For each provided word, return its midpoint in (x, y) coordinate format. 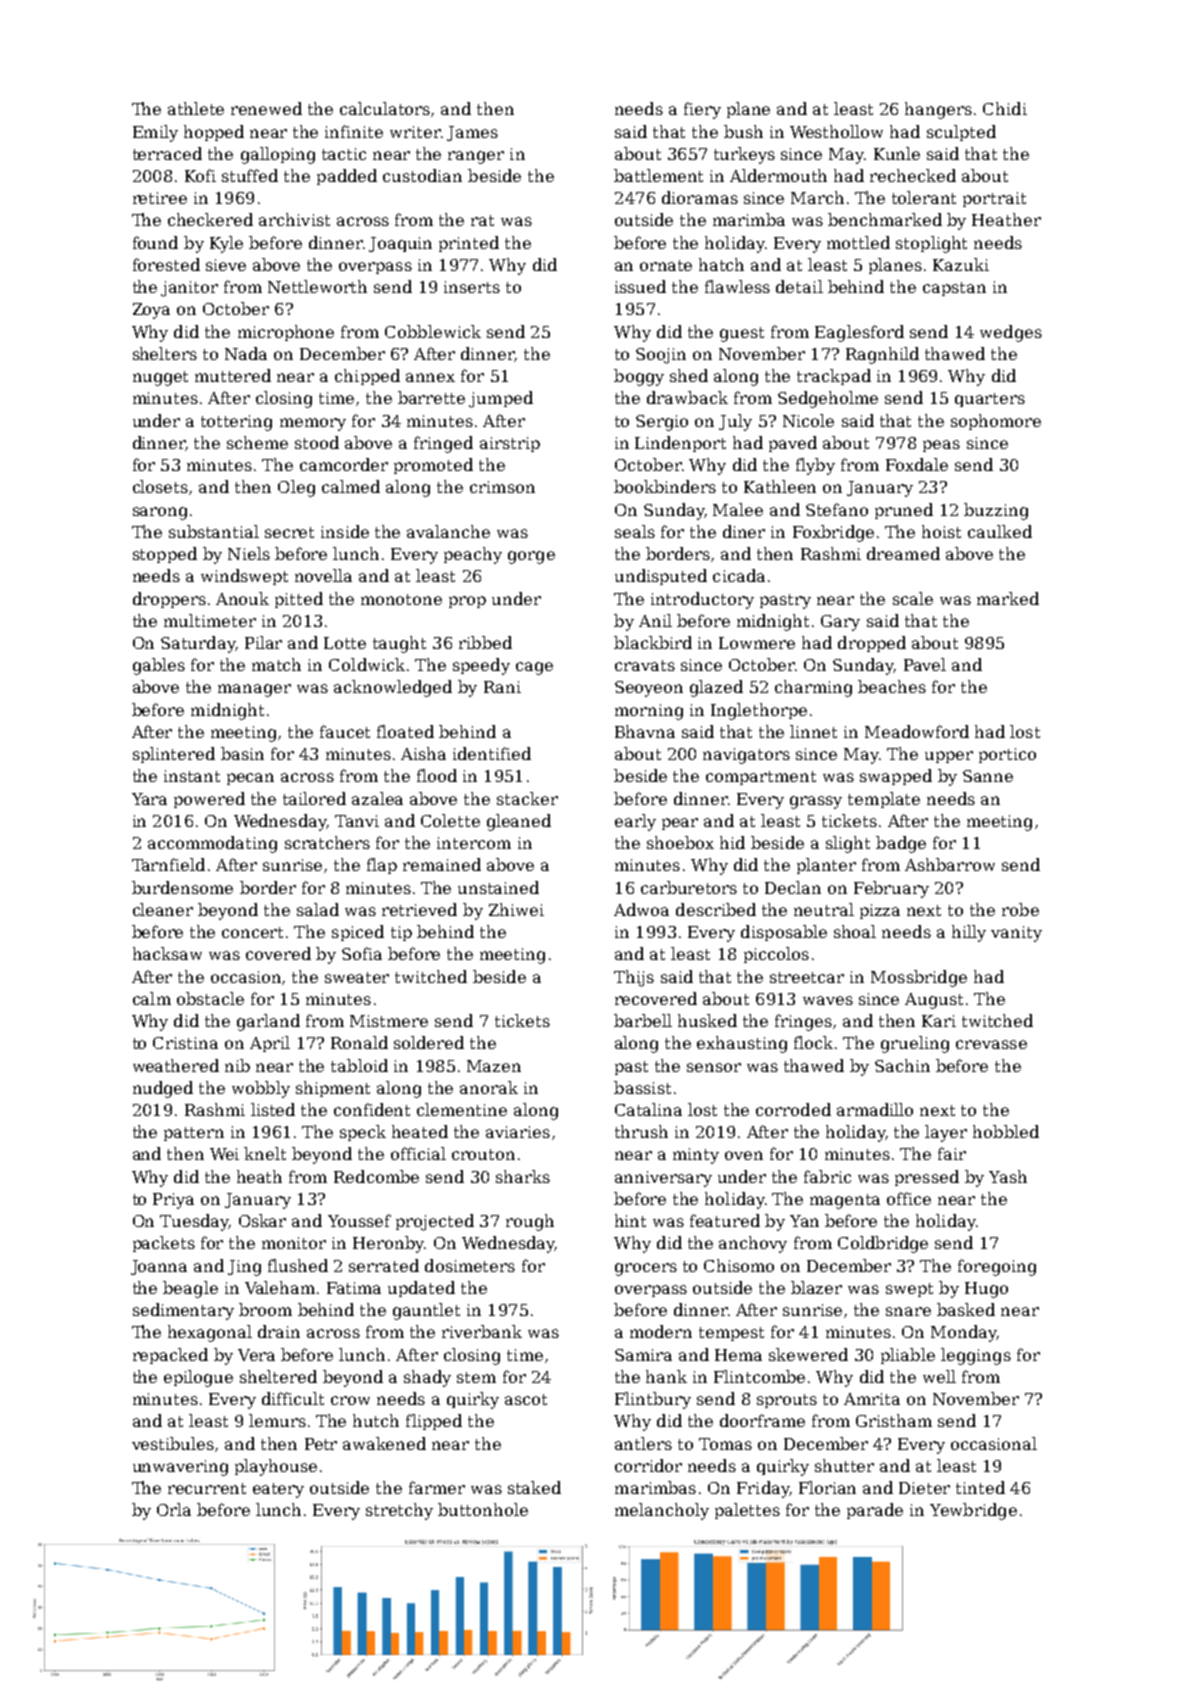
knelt (265, 1153)
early (635, 822)
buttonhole (483, 1509)
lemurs (277, 1420)
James (472, 133)
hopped (214, 133)
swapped (896, 777)
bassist (642, 1087)
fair (952, 1153)
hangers (938, 110)
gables (159, 666)
